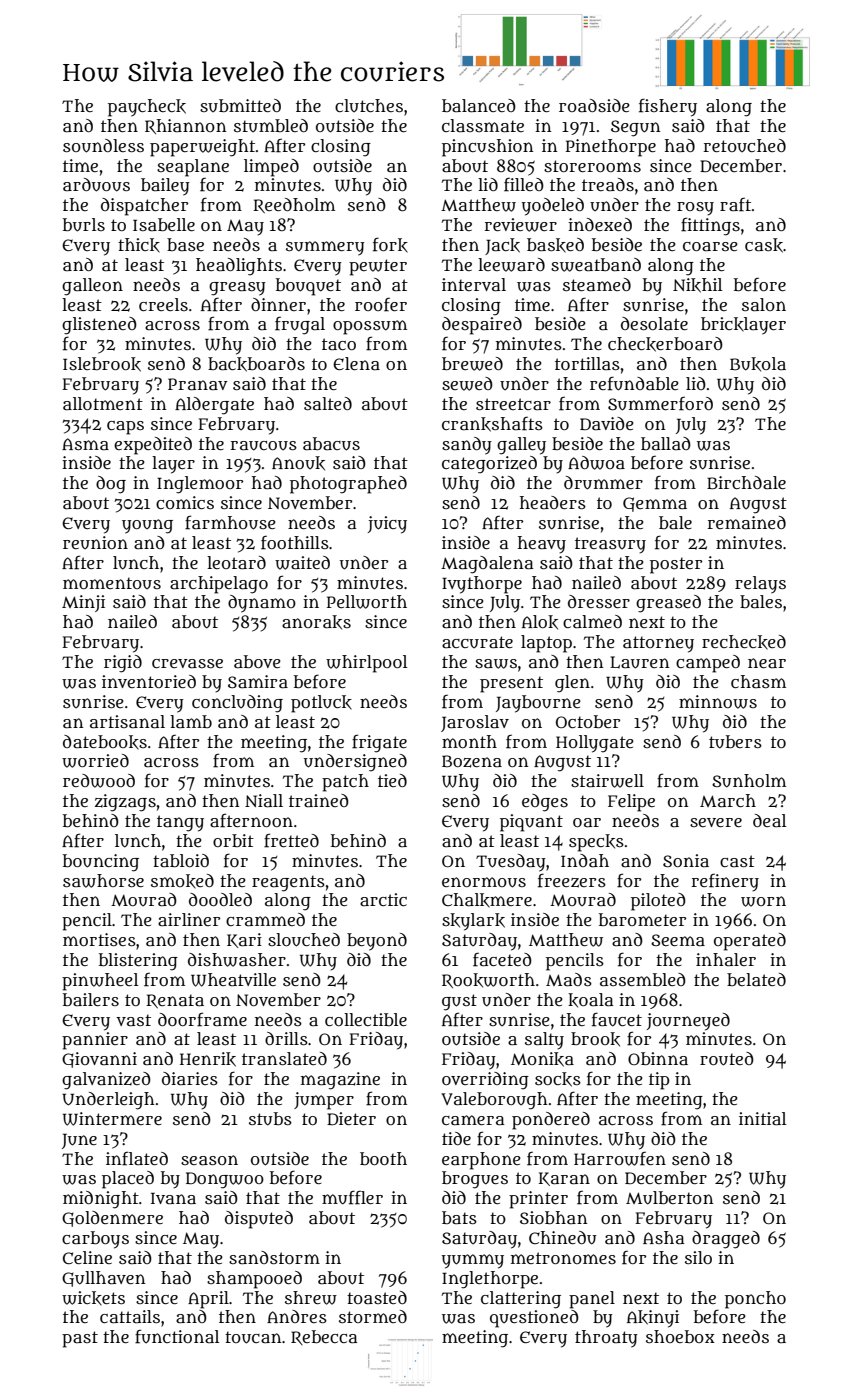 This screenshot has height=1400, width=849. What do you see at coordinates (390, 245) in the screenshot?
I see `fork` at bounding box center [390, 245].
